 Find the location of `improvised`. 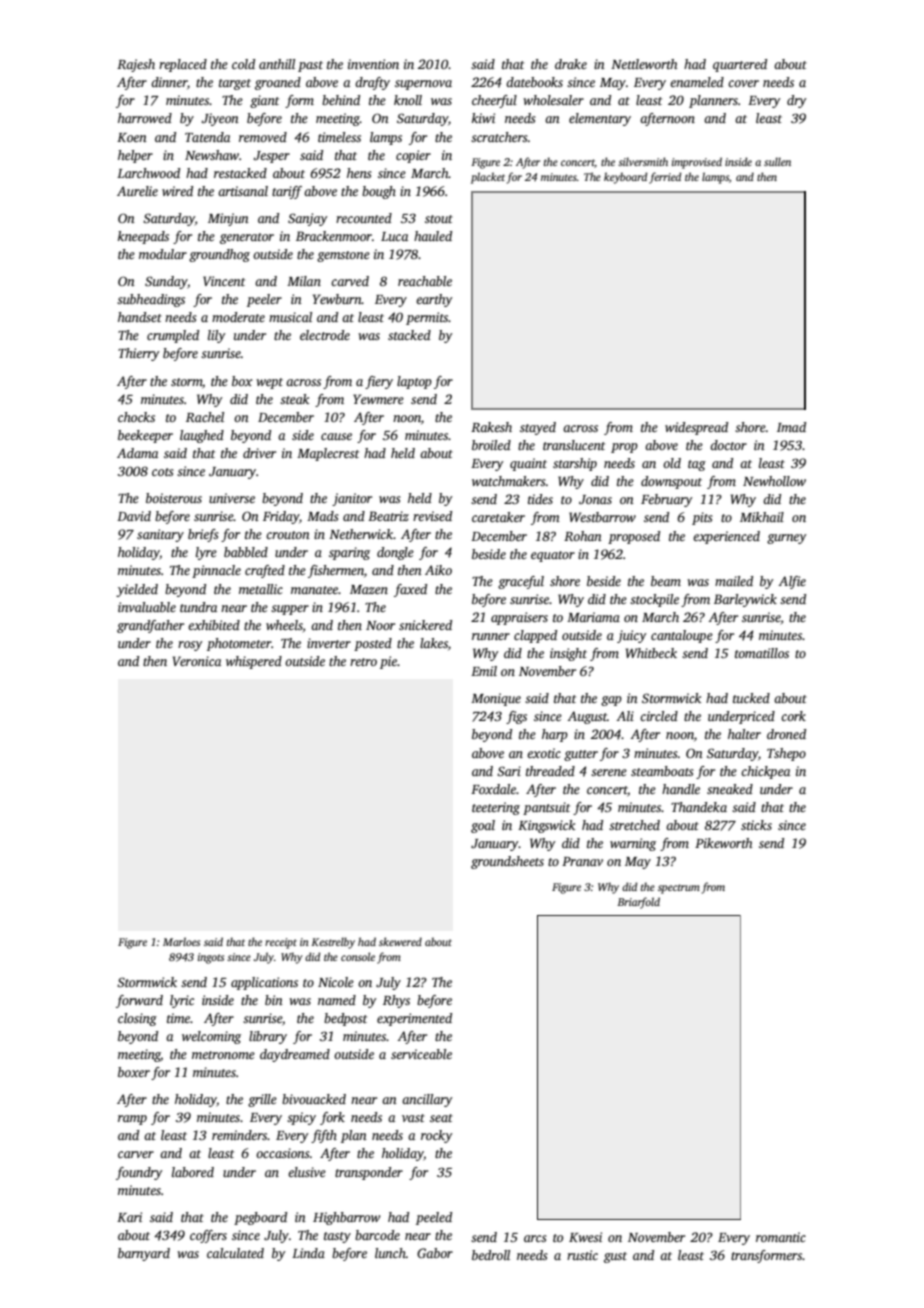

improvised is located at coordinates (697, 163).
